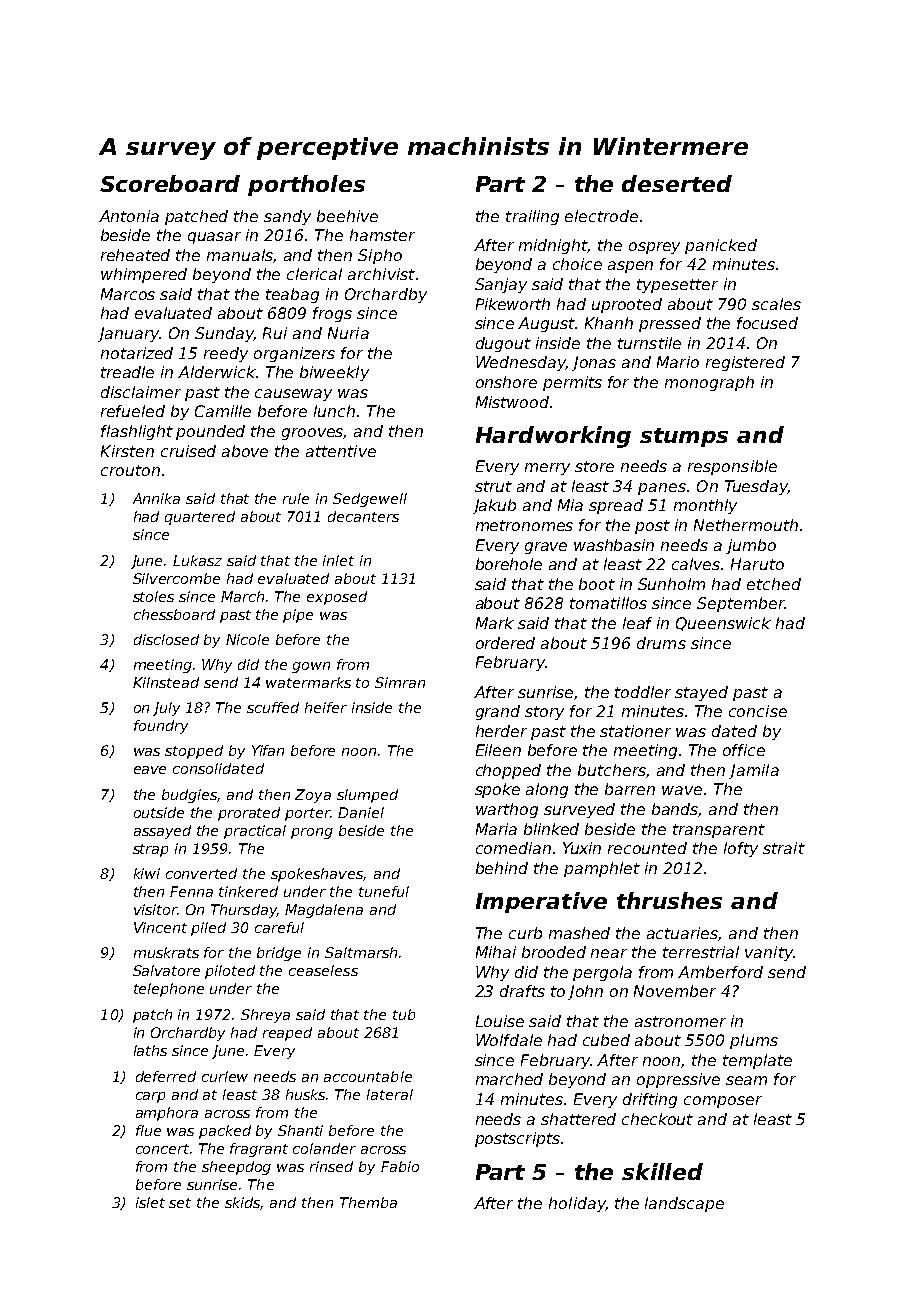 The height and width of the screenshot is (1316, 908). Describe the element at coordinates (150, 770) in the screenshot. I see `eave` at that location.
